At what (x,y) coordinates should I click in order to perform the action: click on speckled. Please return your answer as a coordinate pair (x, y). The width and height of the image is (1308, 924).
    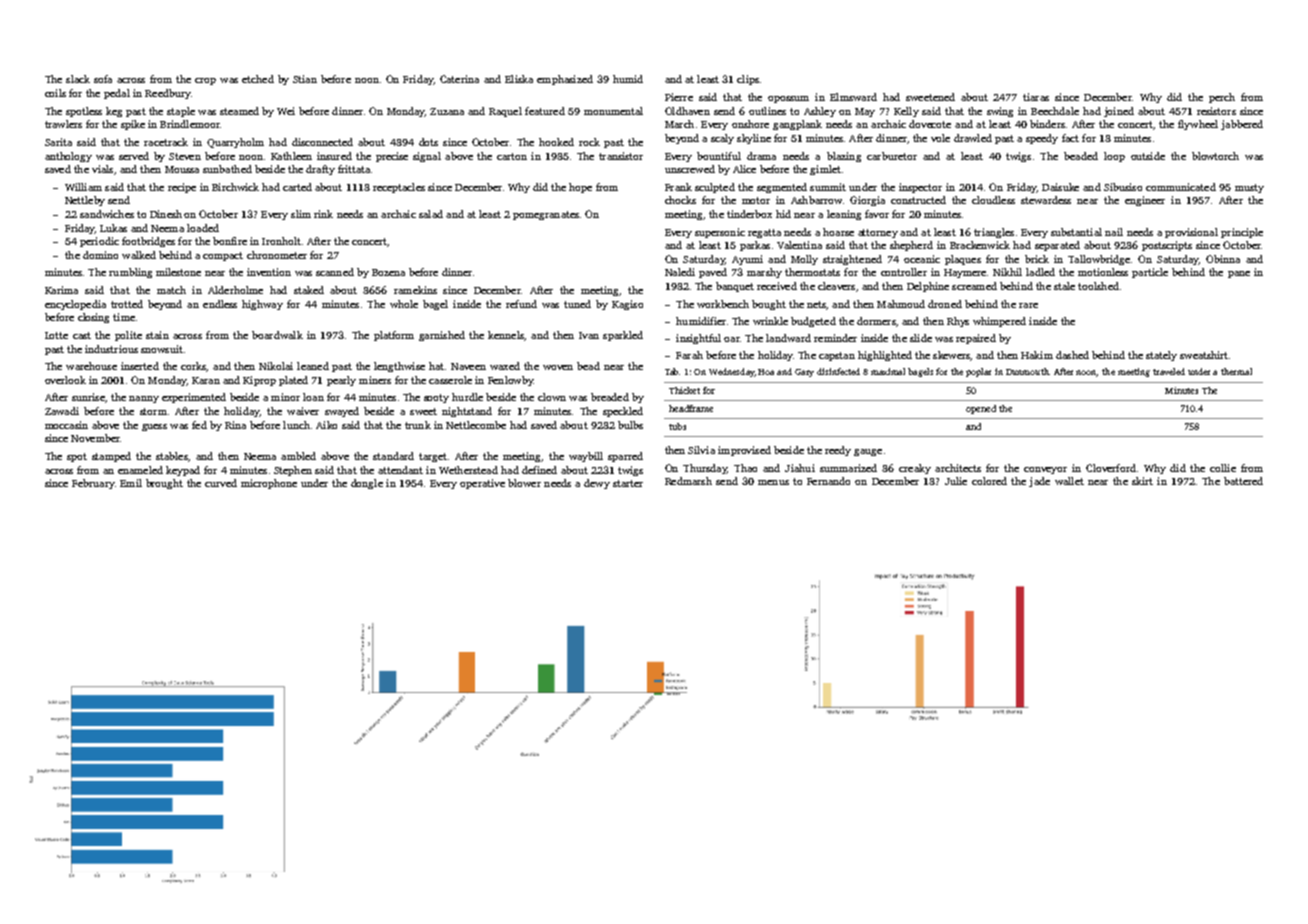
    Looking at the image, I should click on (623, 412).
